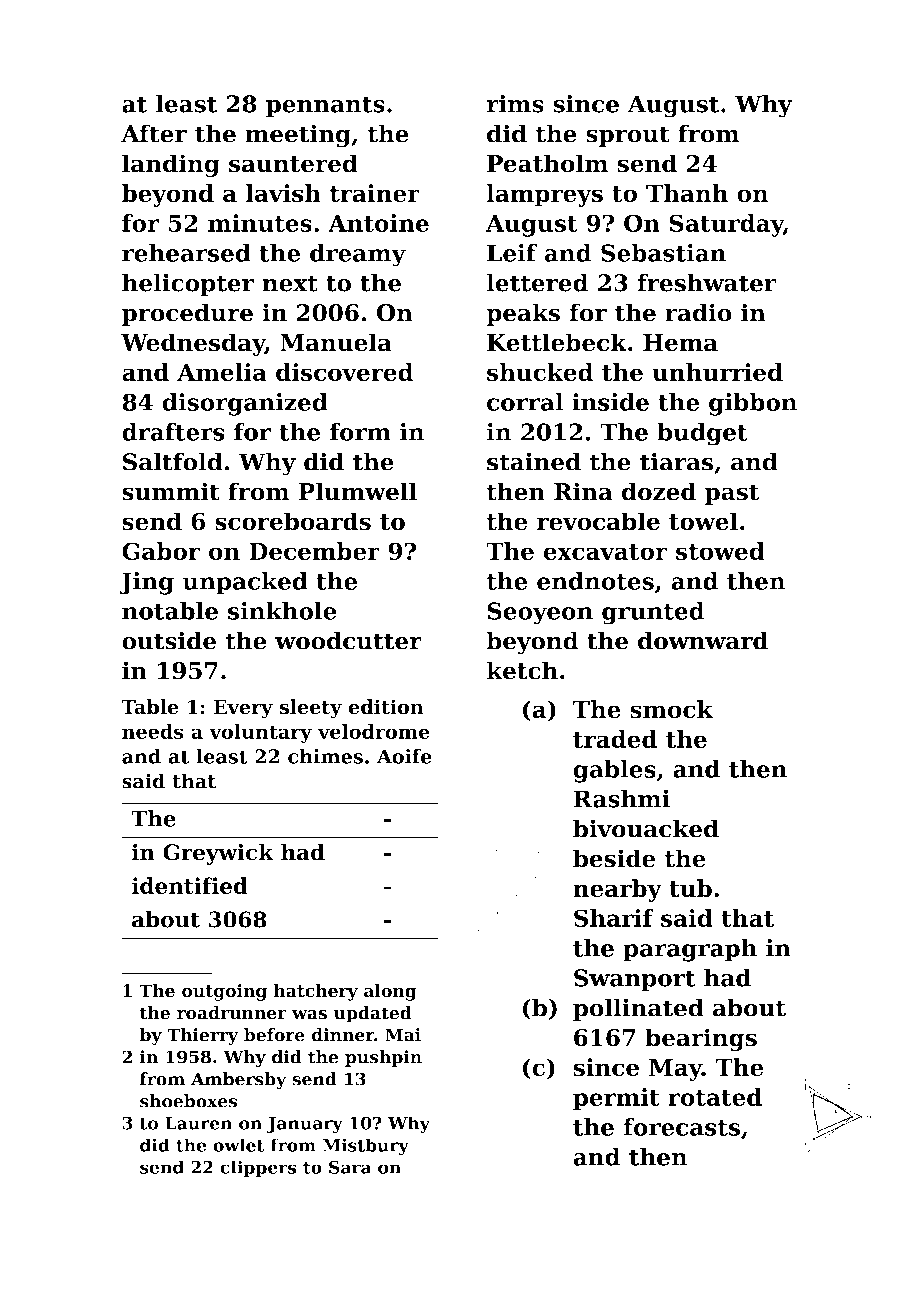 The width and height of the screenshot is (924, 1311). I want to click on rims, so click(515, 103).
